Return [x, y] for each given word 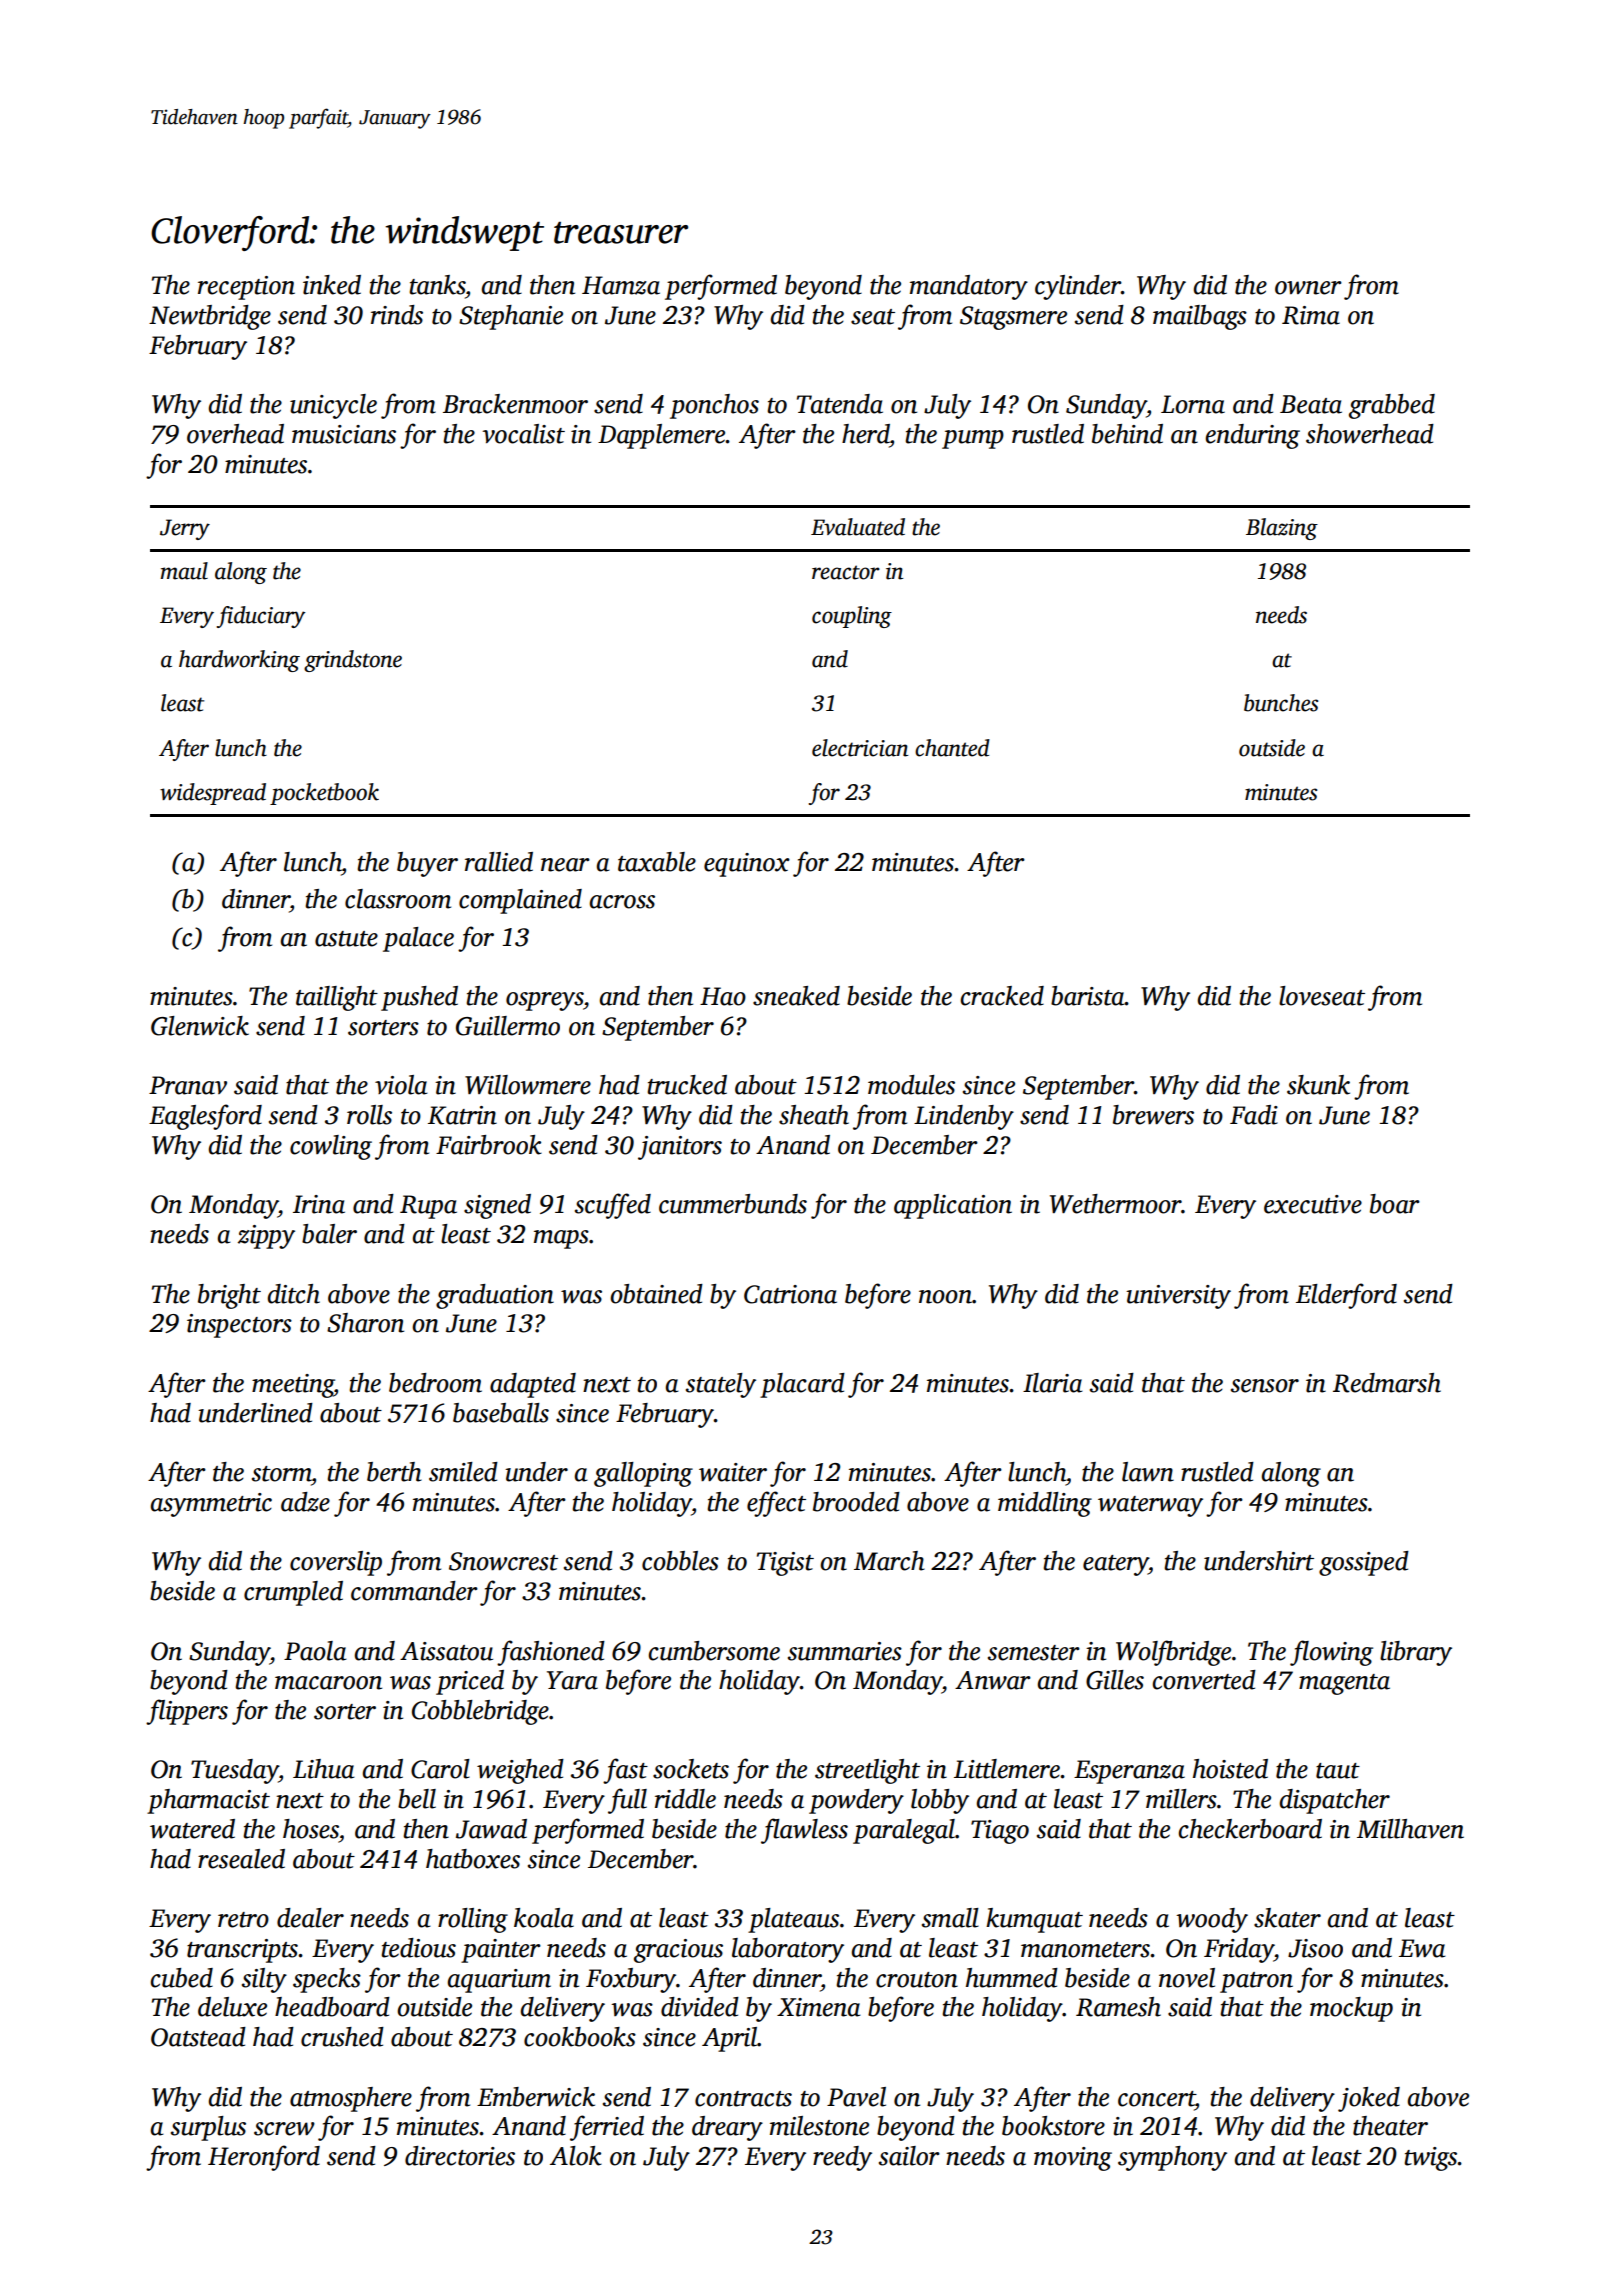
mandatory [969, 287]
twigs [1431, 2159]
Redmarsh [1387, 1383]
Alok [576, 2156]
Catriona [790, 1294]
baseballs [501, 1413]
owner [1308, 288]
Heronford [264, 2158]
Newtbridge [210, 317]
